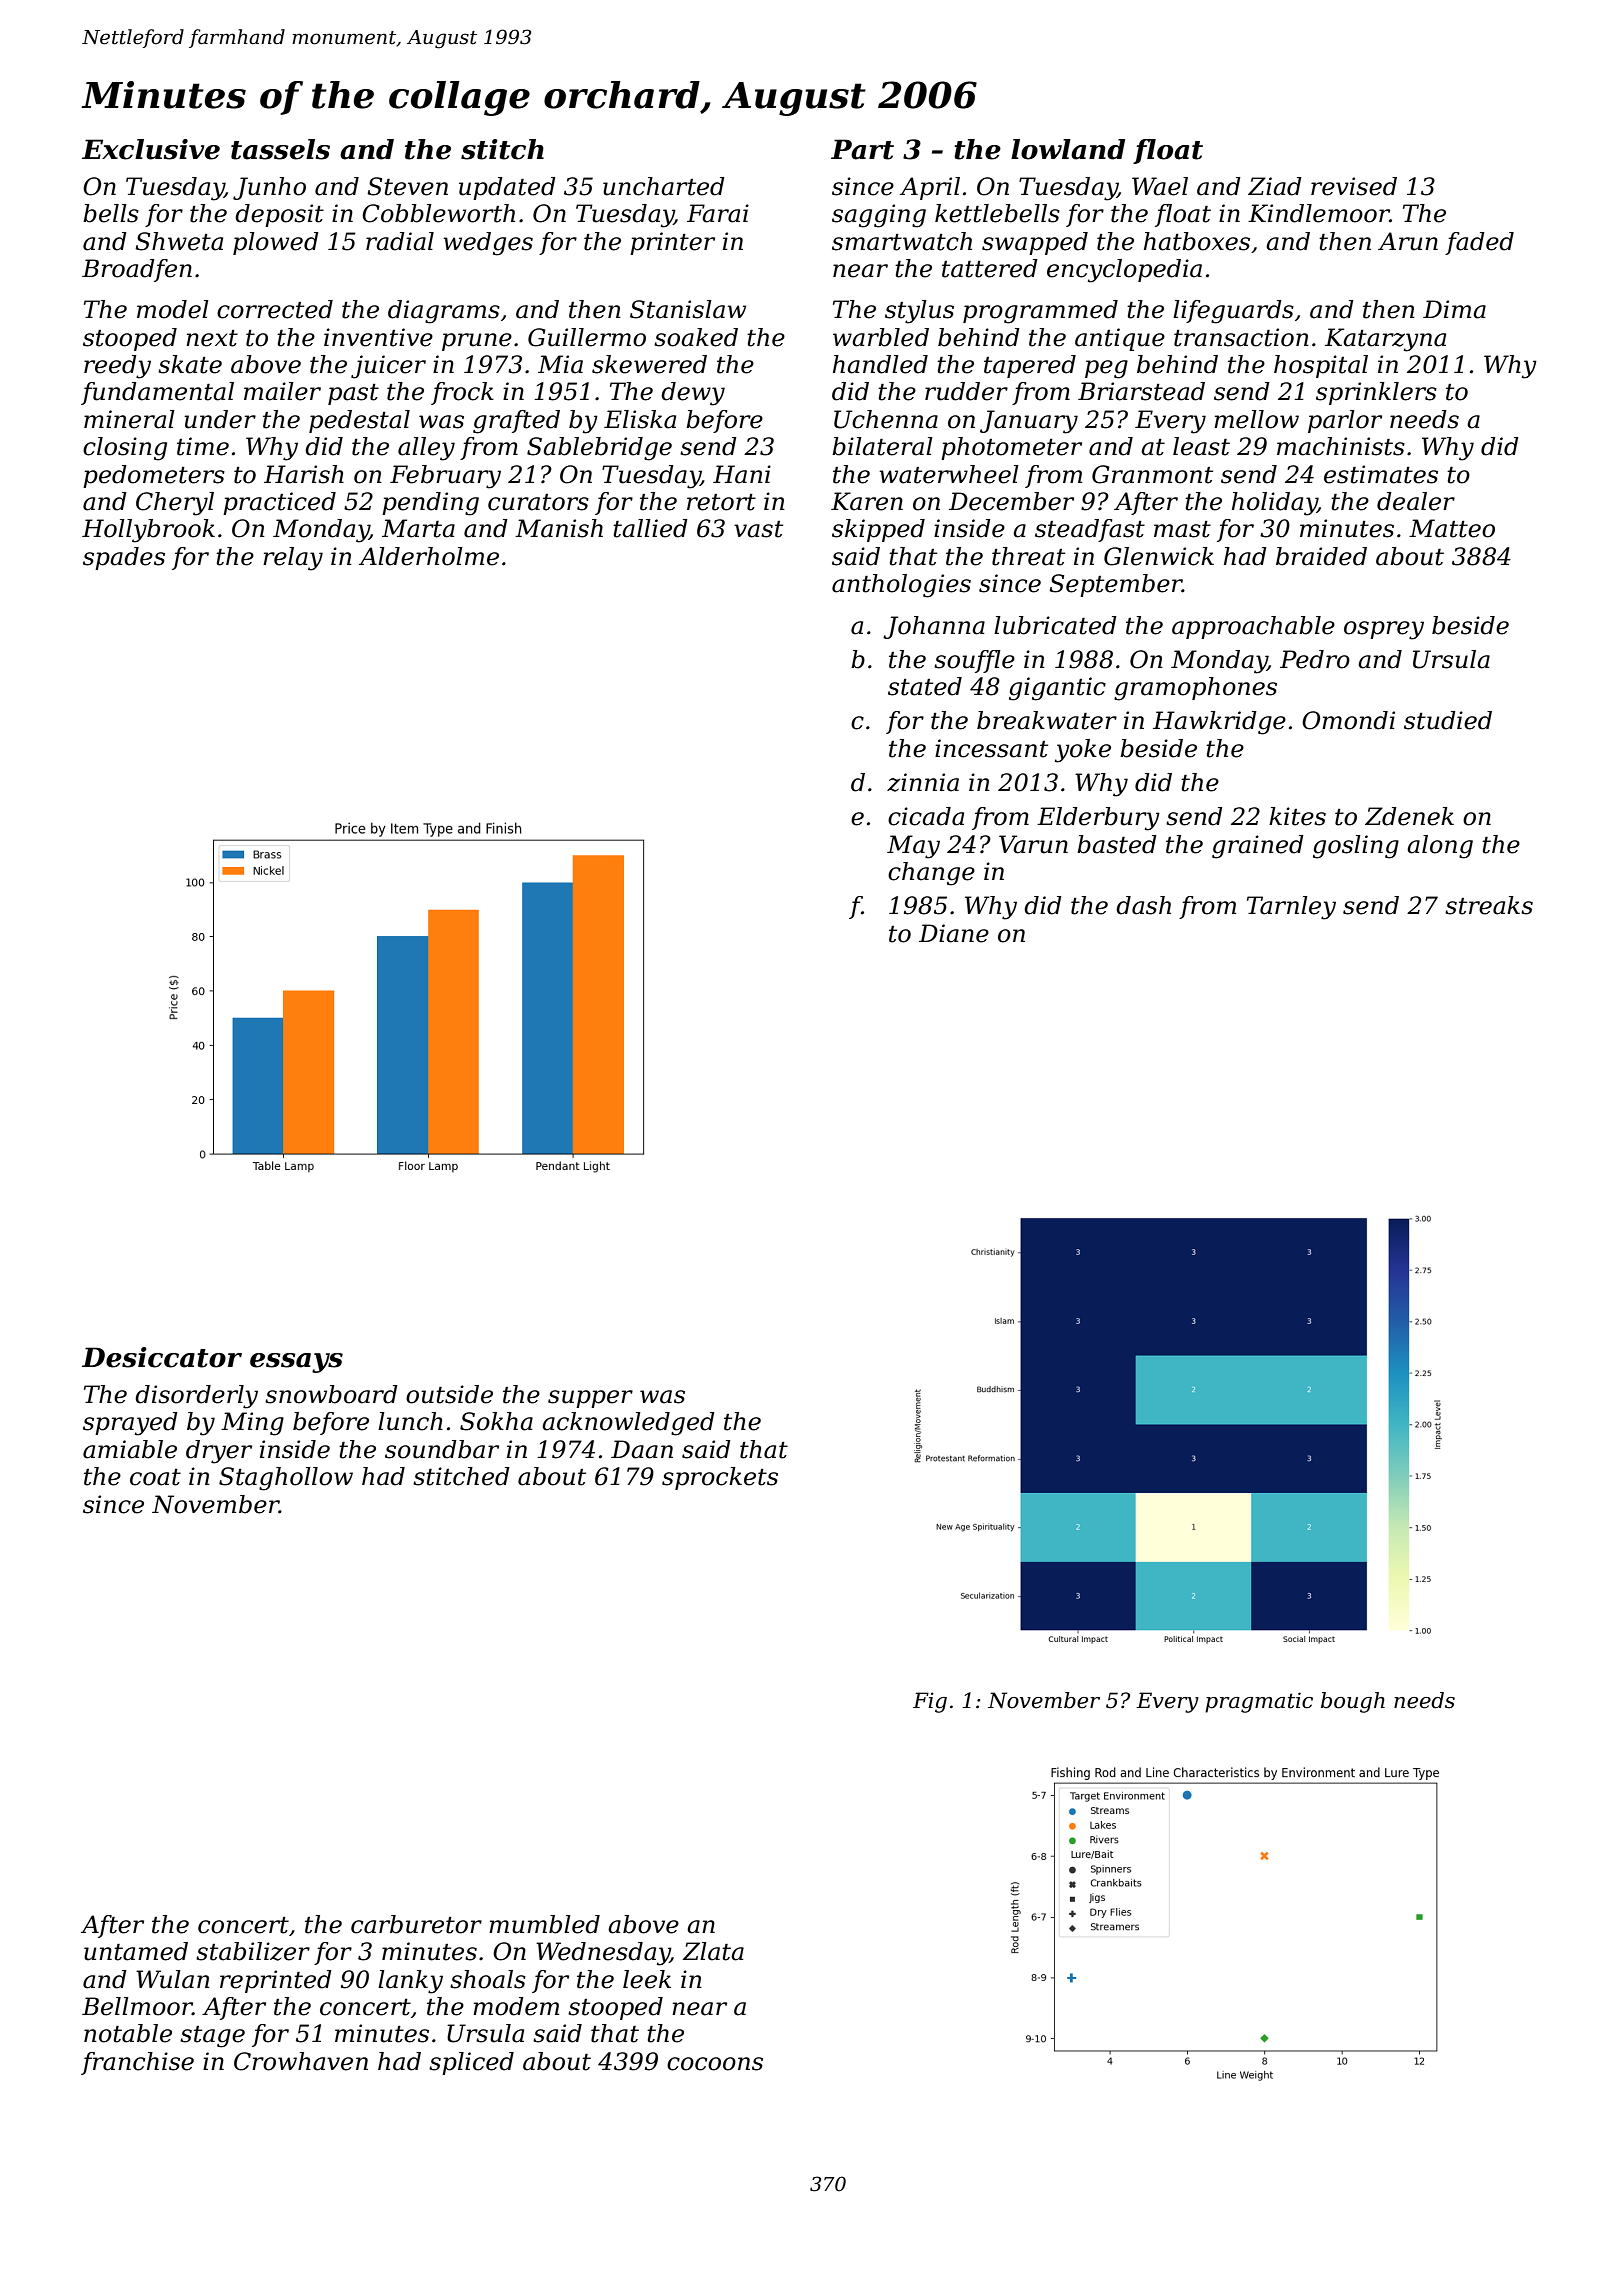 This page has height=2292, width=1620. I want to click on Staghollow, so click(286, 1479).
